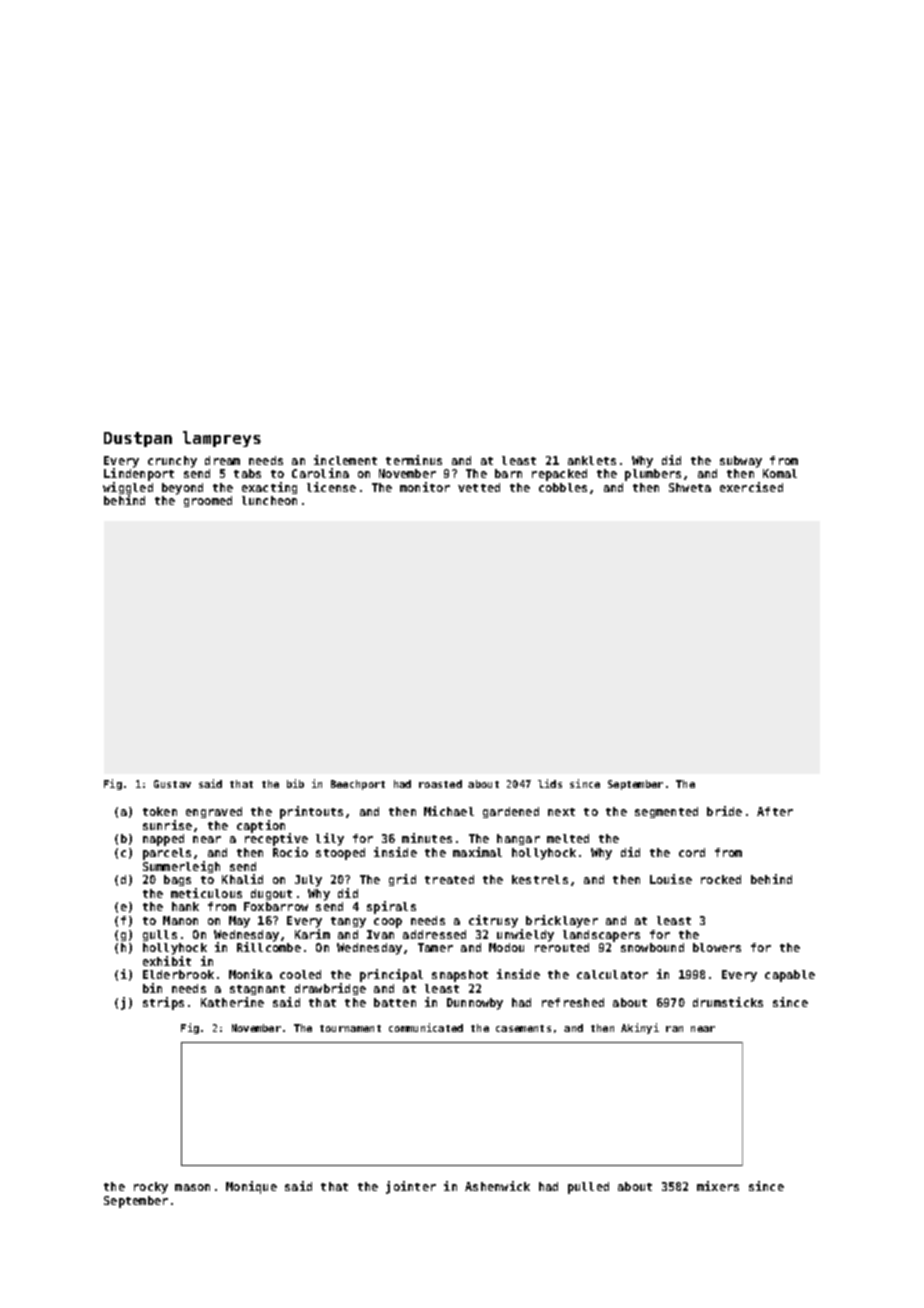  Describe the element at coordinates (251, 1187) in the screenshot. I see `Monique` at that location.
